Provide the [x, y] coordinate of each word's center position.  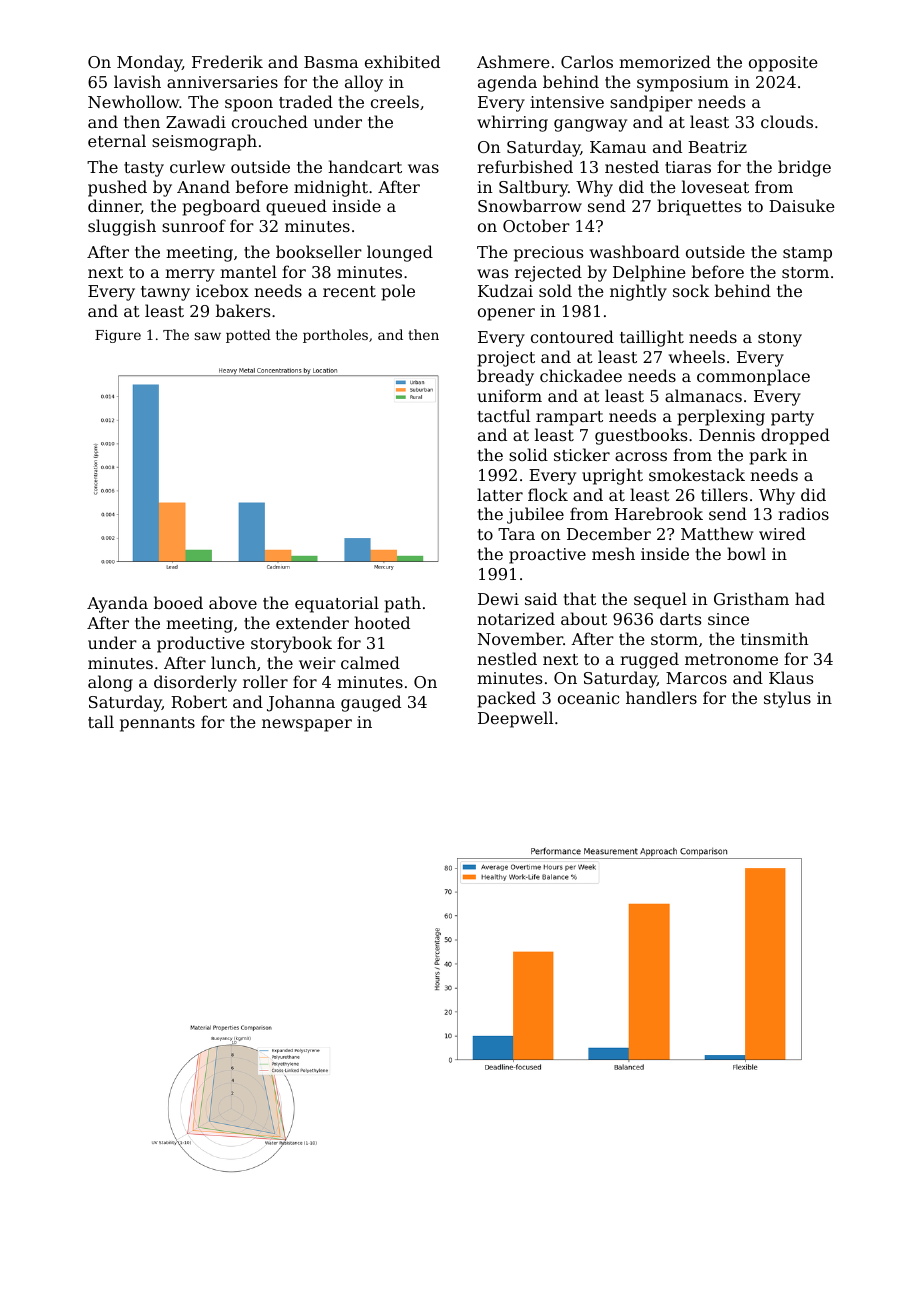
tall [101, 721]
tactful [504, 415]
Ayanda [117, 604]
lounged [400, 253]
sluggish [122, 227]
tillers [724, 494]
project [506, 359]
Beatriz [717, 147]
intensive [567, 102]
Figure [118, 336]
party [792, 418]
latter [500, 494]
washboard [635, 251]
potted [248, 336]
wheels [697, 356]
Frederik [227, 61]
